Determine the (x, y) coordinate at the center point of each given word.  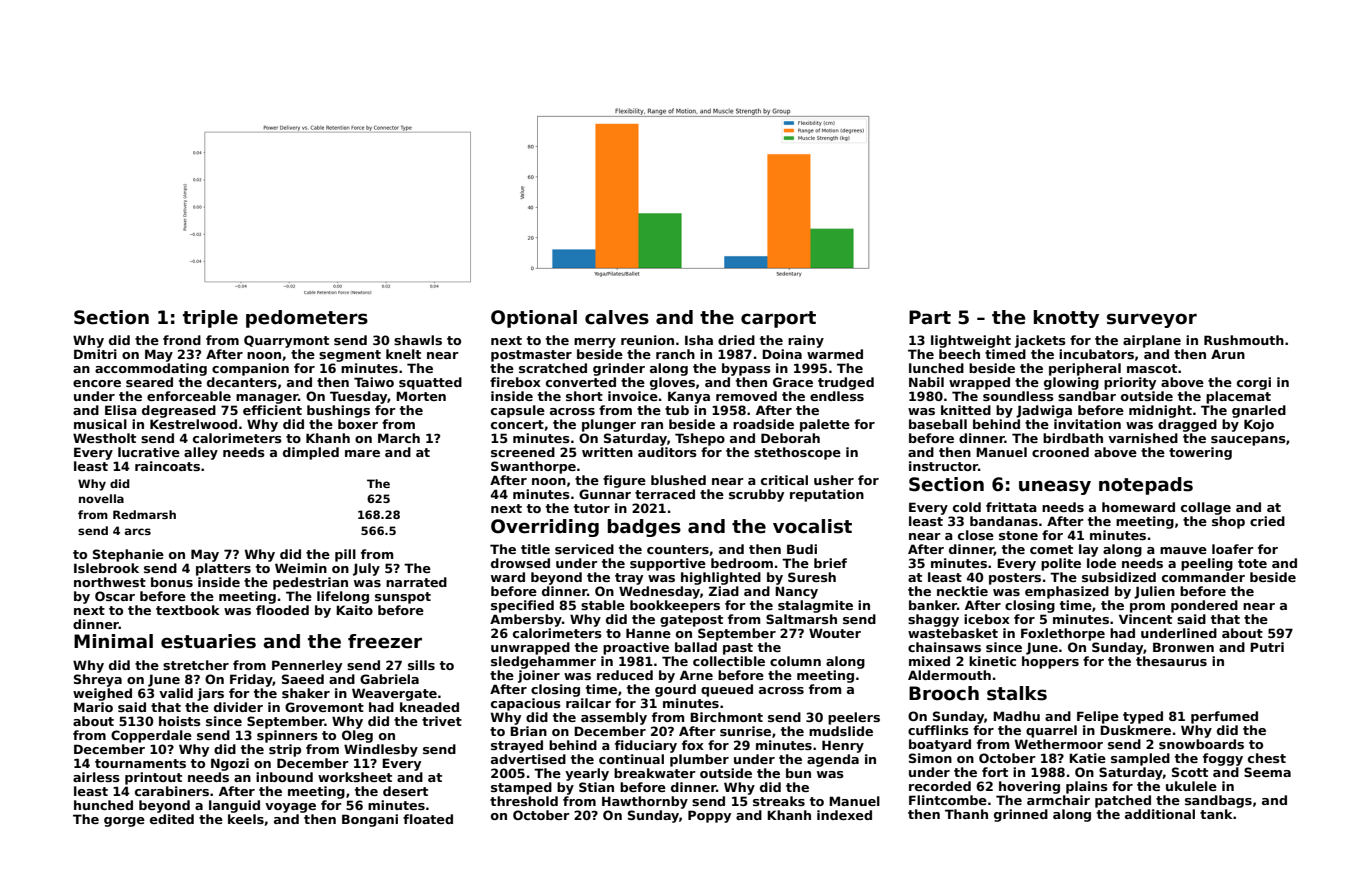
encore (97, 383)
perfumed (1224, 717)
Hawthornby (645, 802)
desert (405, 791)
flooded (282, 610)
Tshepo (700, 439)
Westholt (104, 438)
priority (1130, 383)
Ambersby (526, 620)
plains (1087, 787)
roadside (763, 424)
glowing (1071, 383)
